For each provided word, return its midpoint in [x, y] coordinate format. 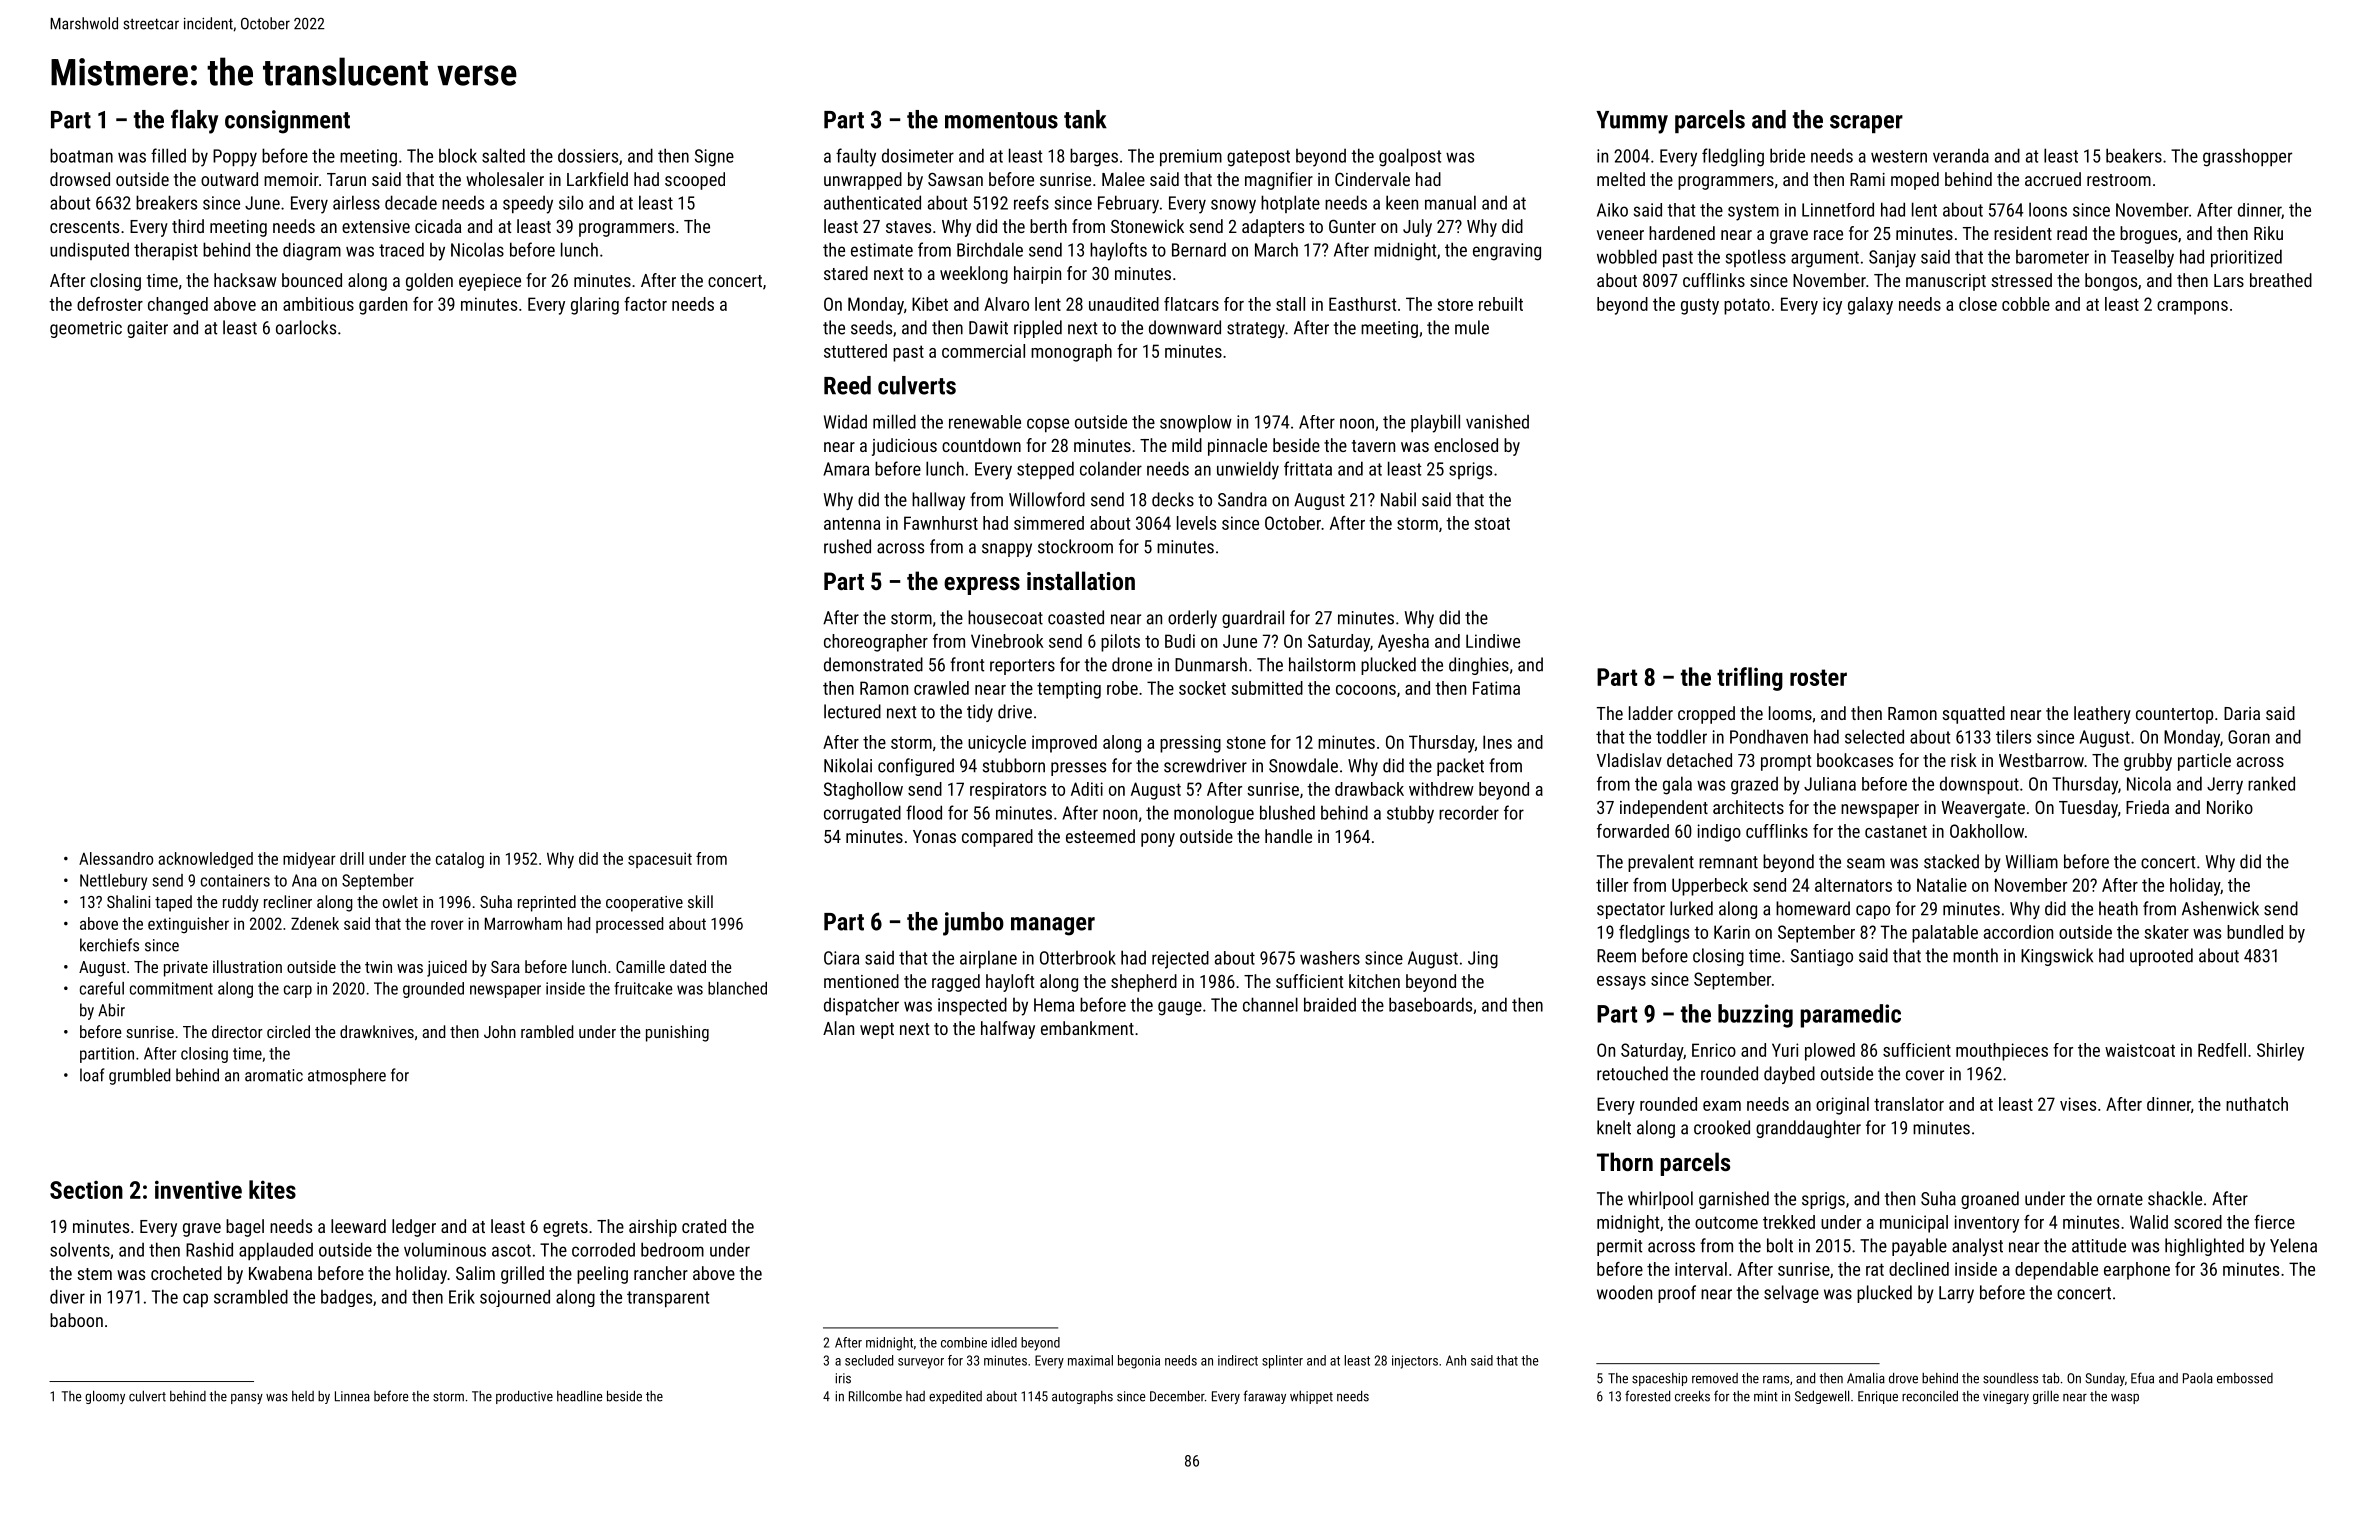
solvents [80, 1249]
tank [1085, 119]
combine [964, 1342]
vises [2078, 1104]
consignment [287, 122]
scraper [1866, 124]
